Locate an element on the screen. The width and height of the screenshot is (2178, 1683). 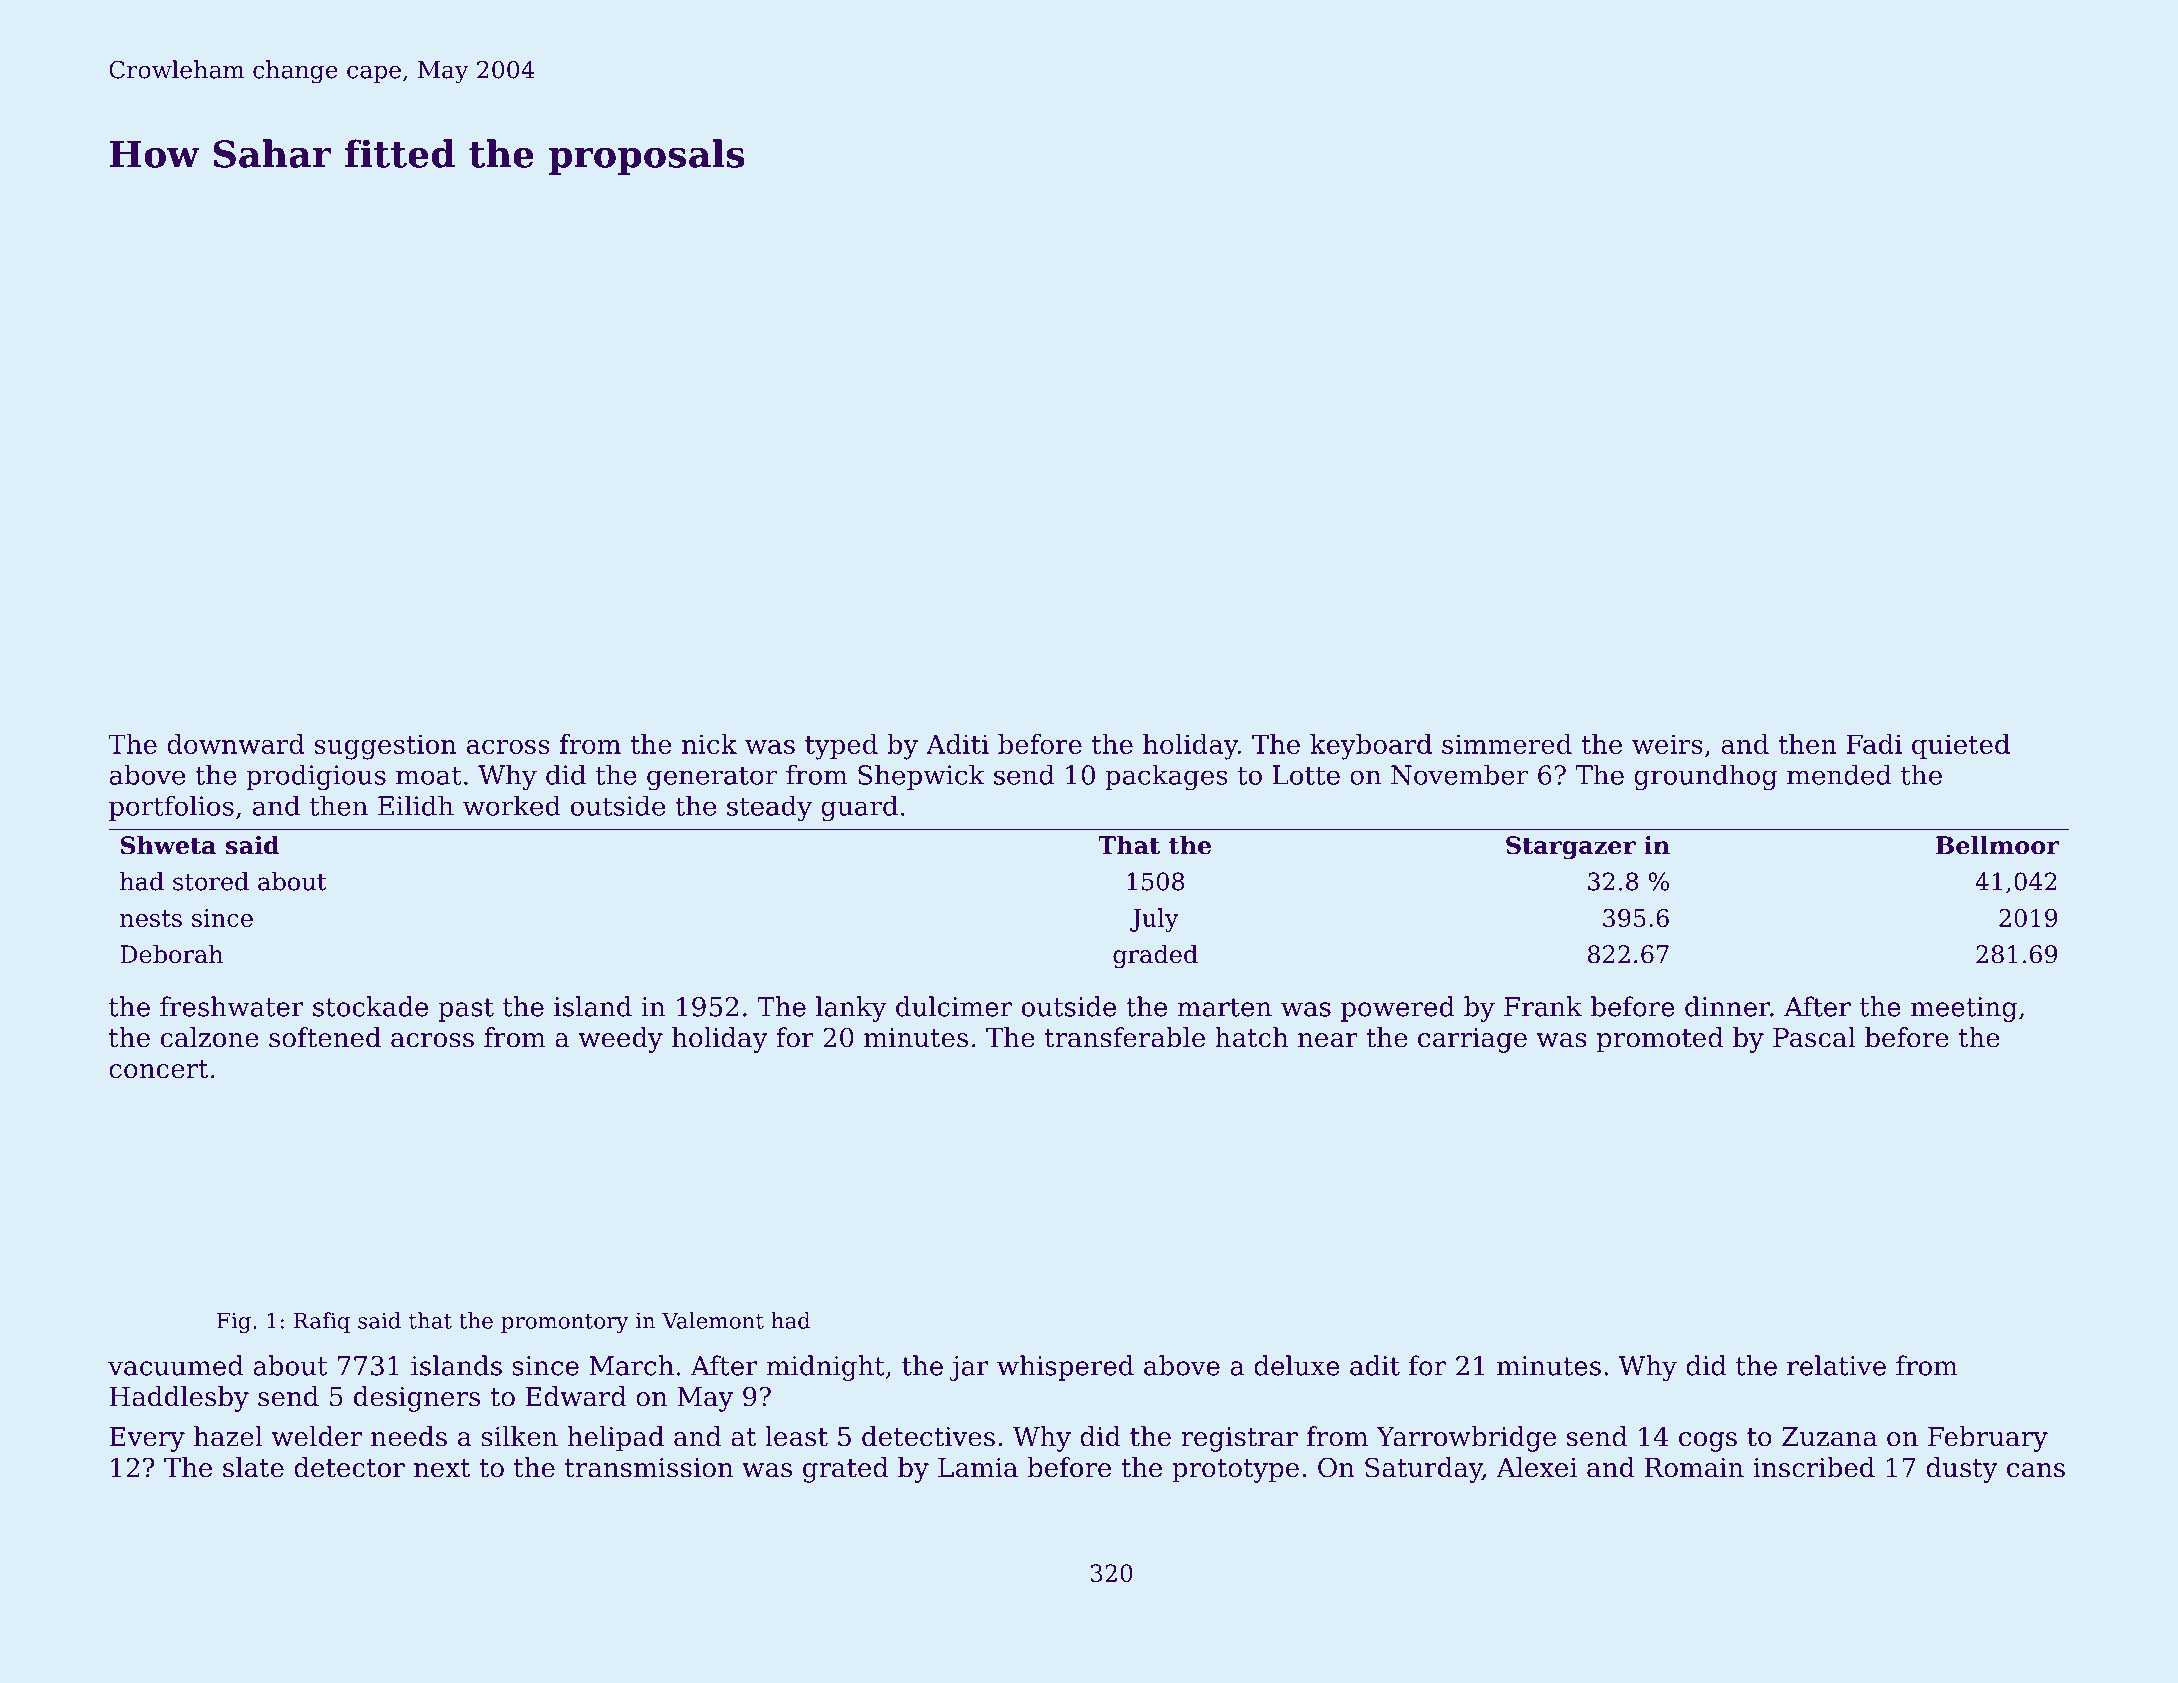
Pascal is located at coordinates (1814, 1037).
